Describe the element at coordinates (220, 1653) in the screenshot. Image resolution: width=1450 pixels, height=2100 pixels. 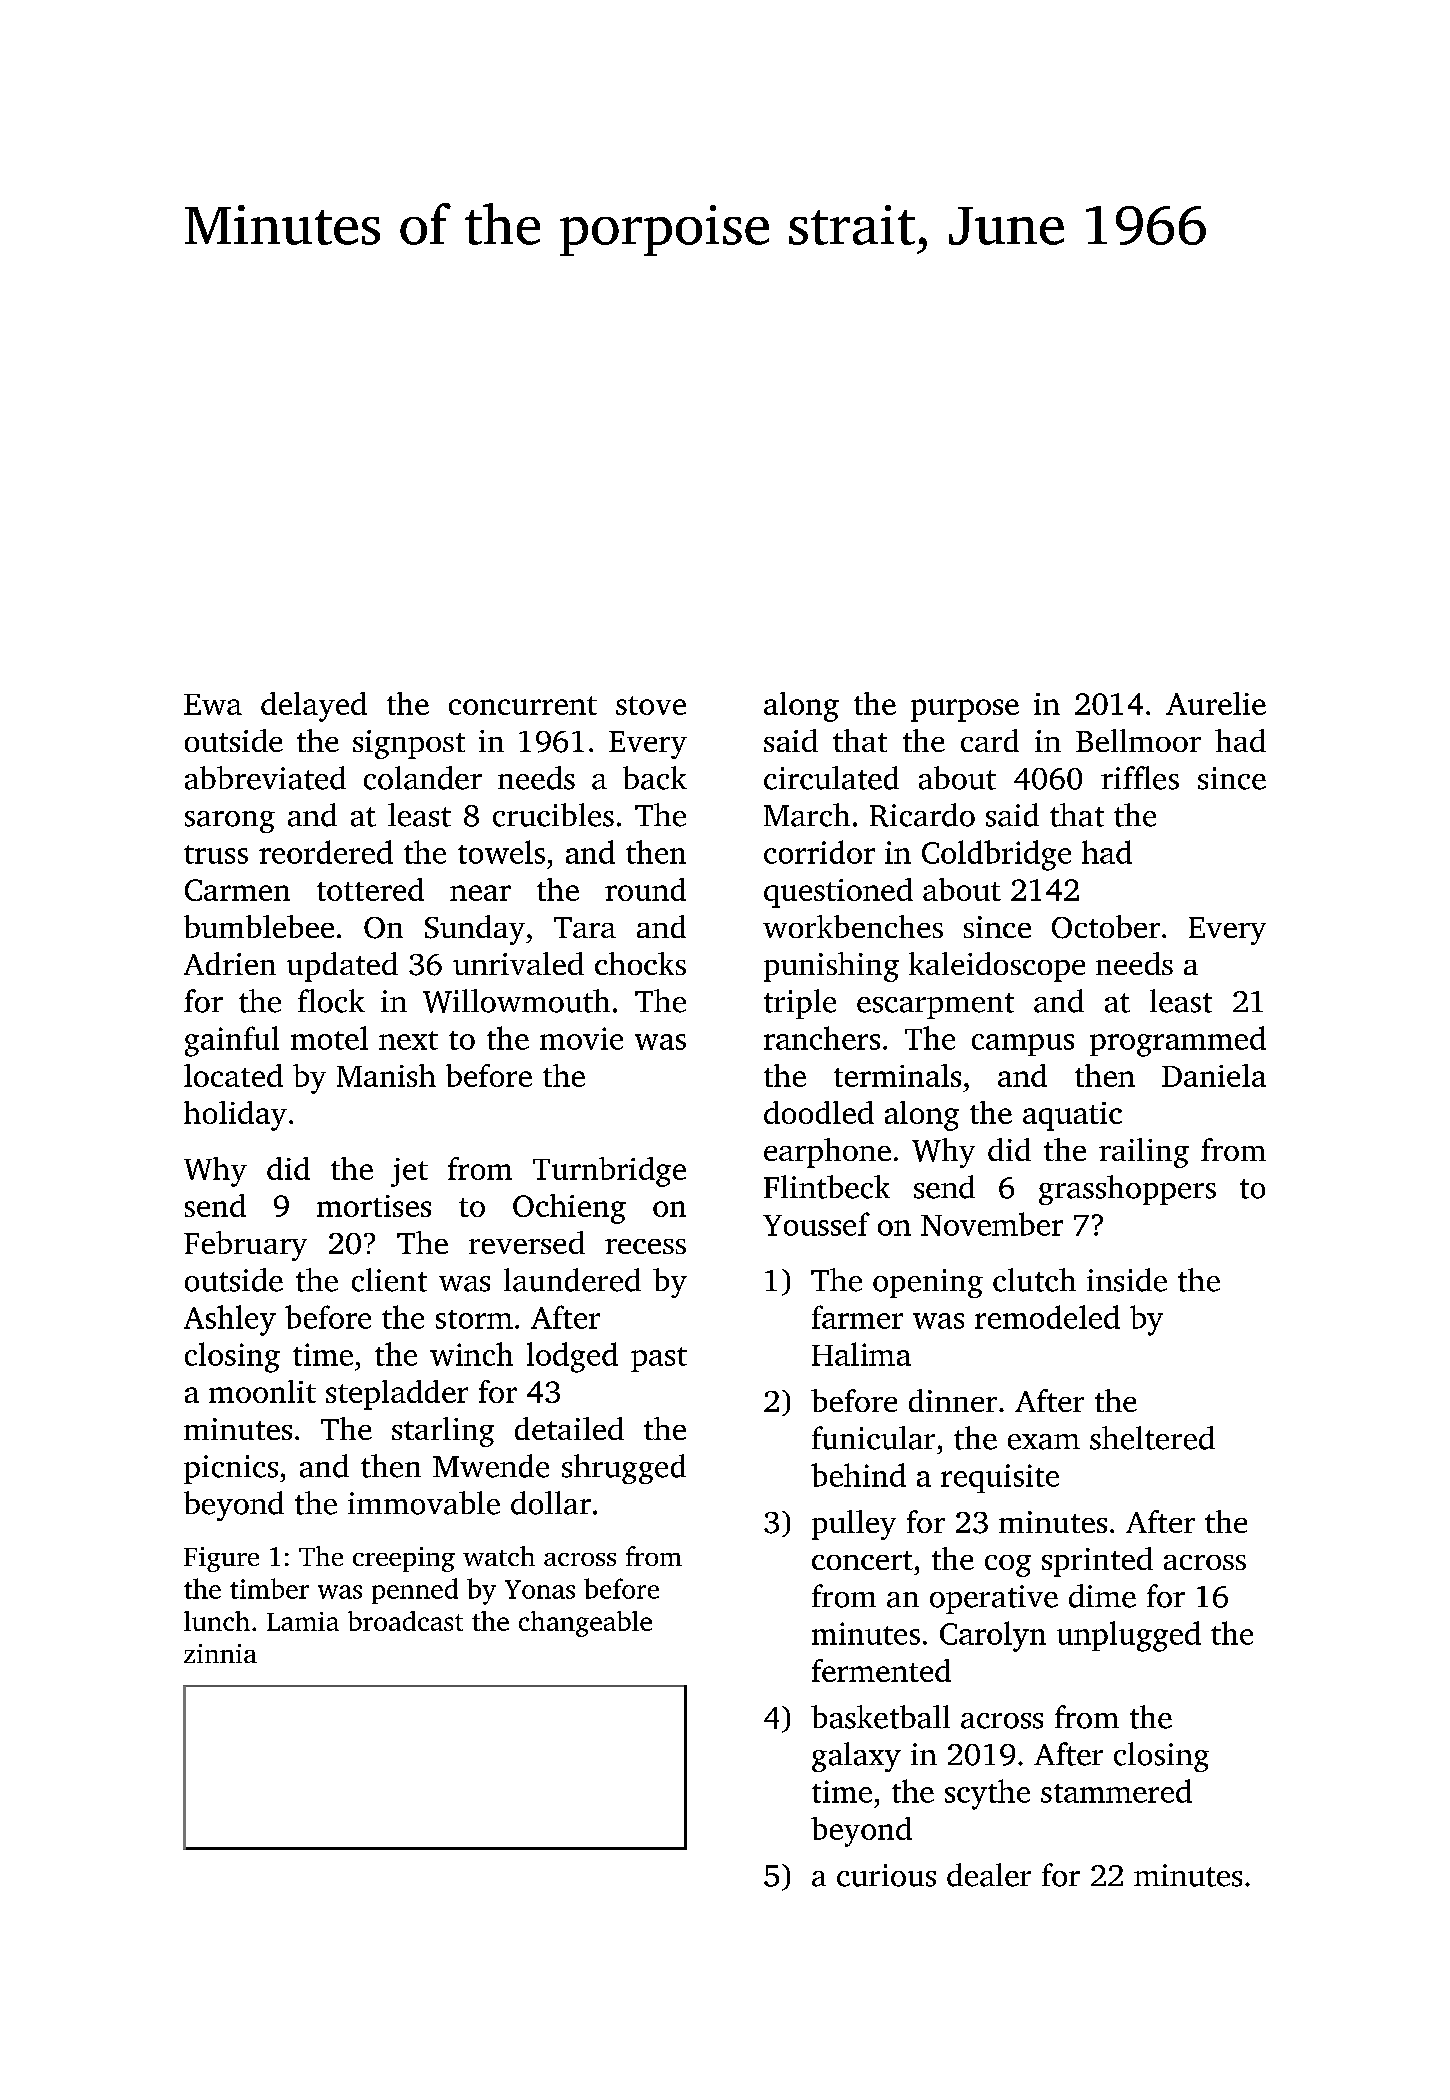
I see `zinnia` at that location.
